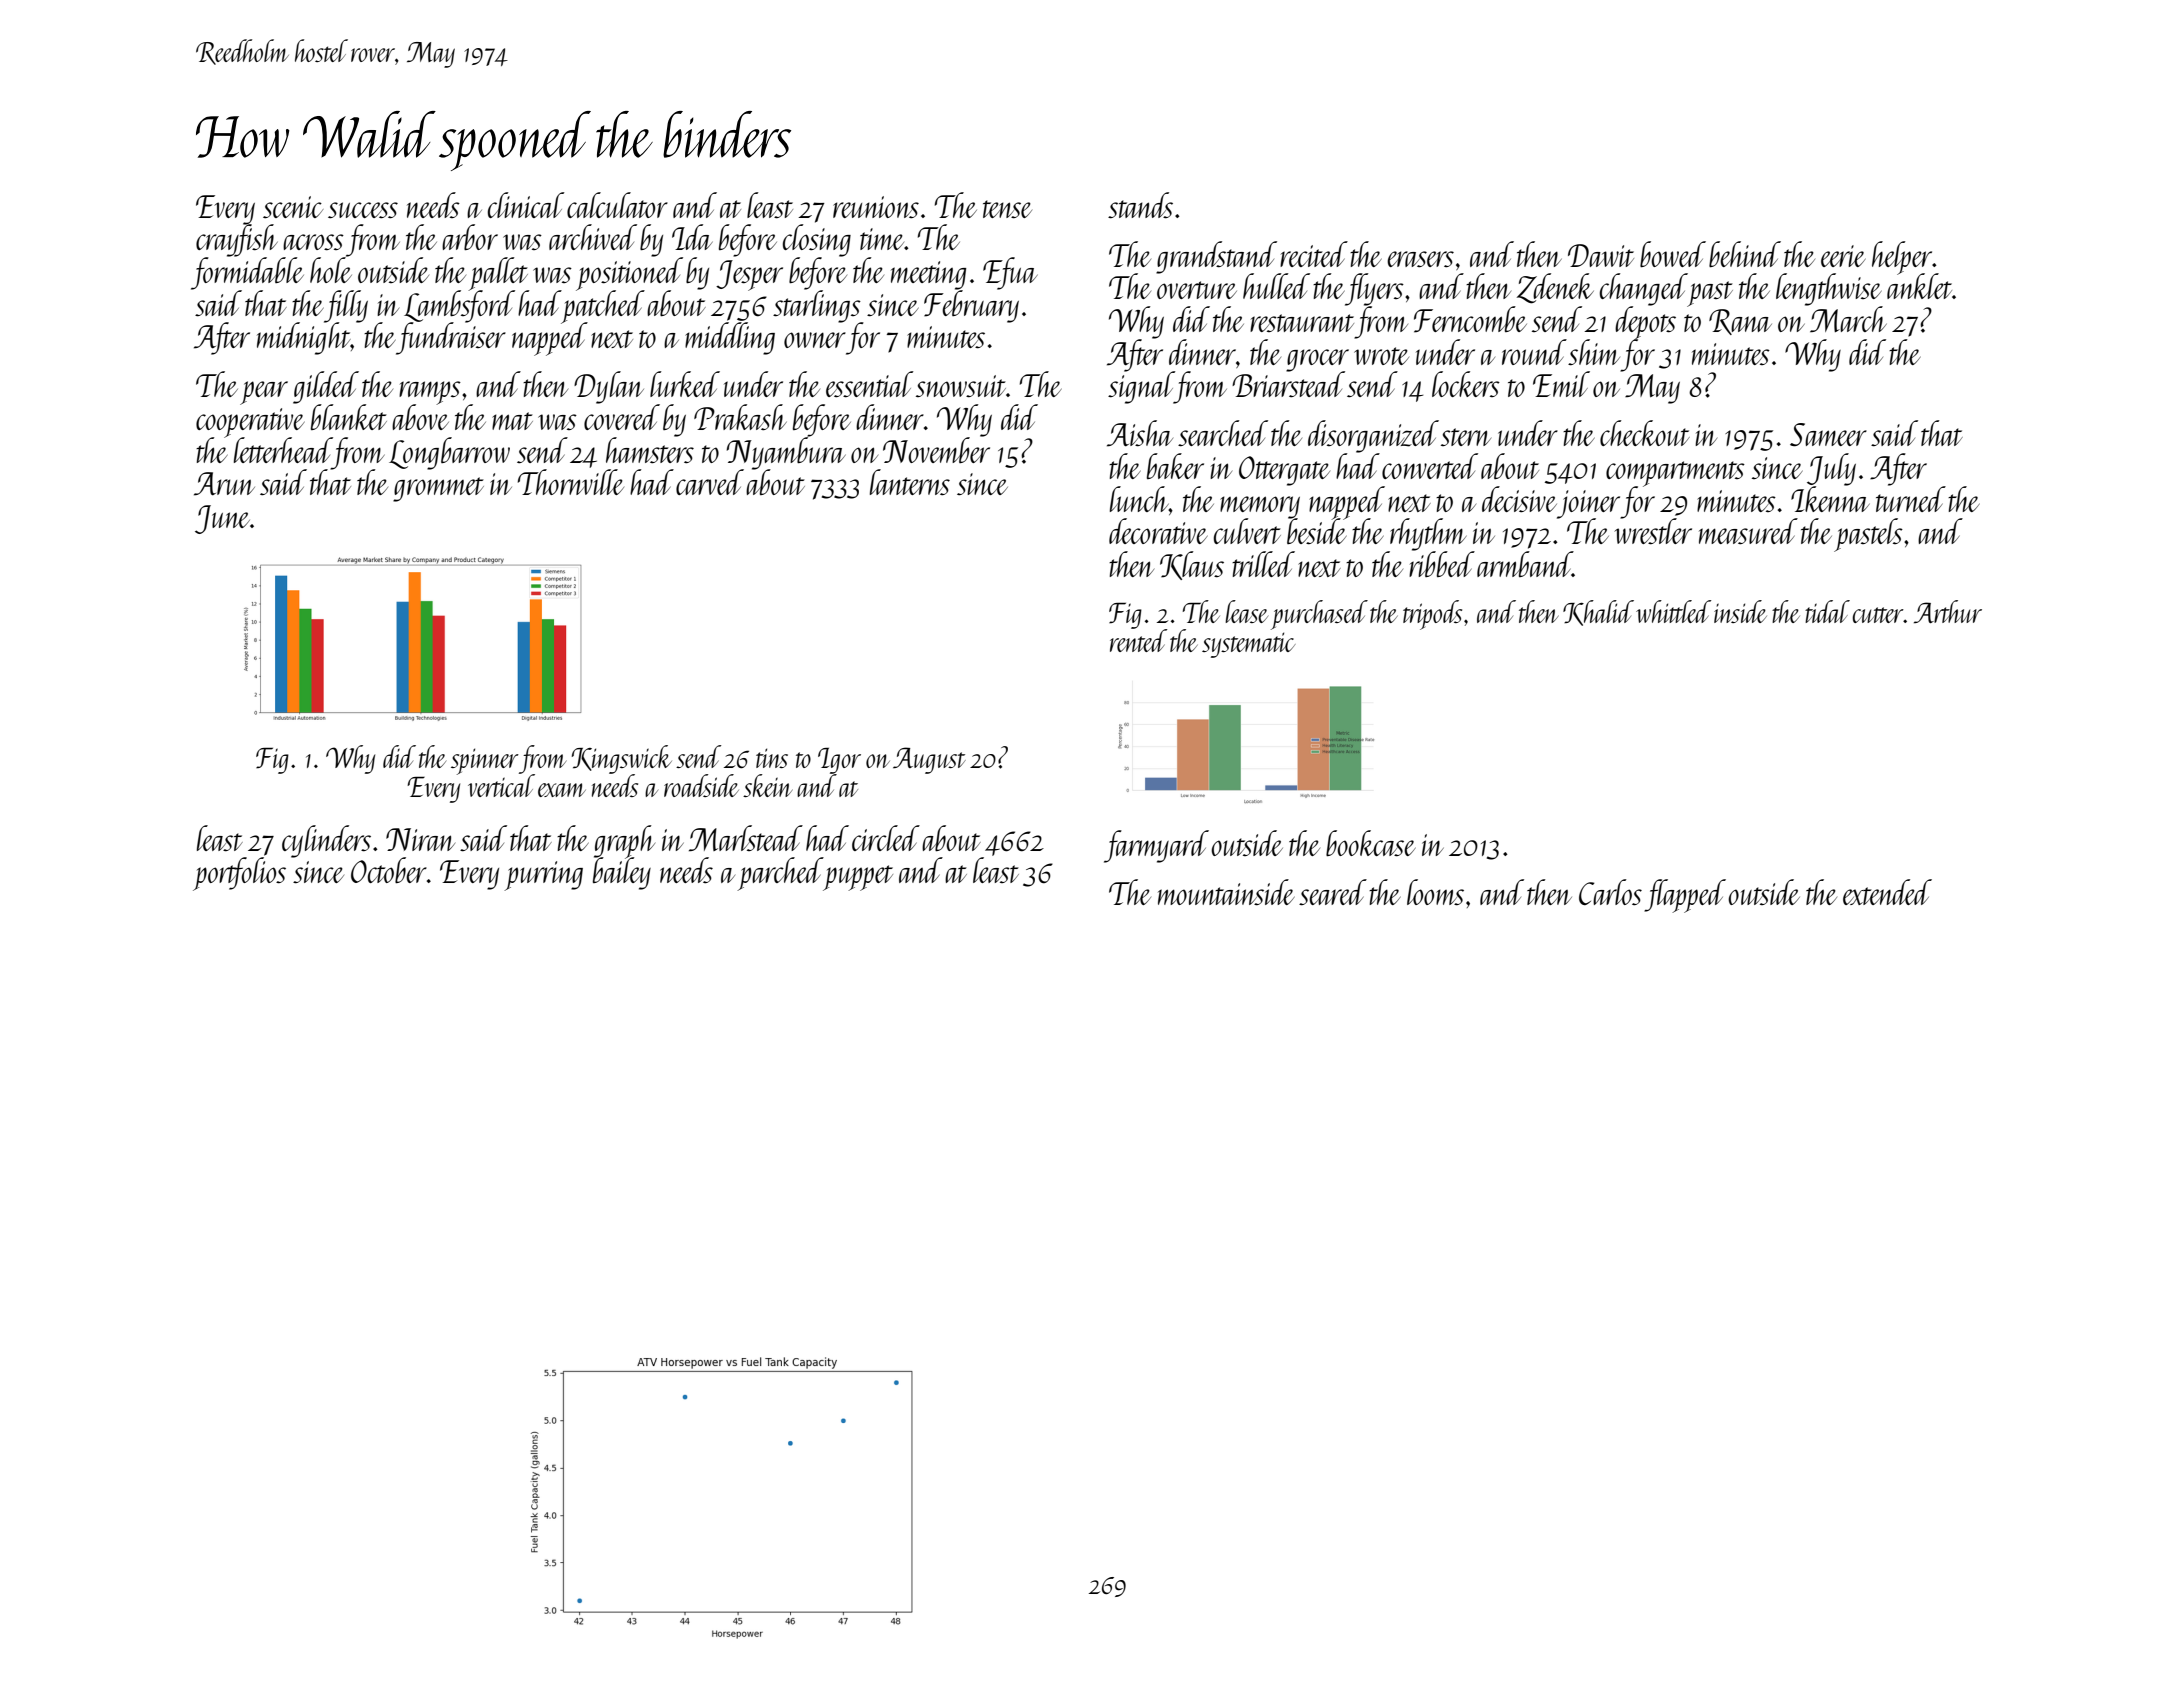 The height and width of the screenshot is (1683, 2178). Describe the element at coordinates (1175, 466) in the screenshot. I see `baker` at that location.
